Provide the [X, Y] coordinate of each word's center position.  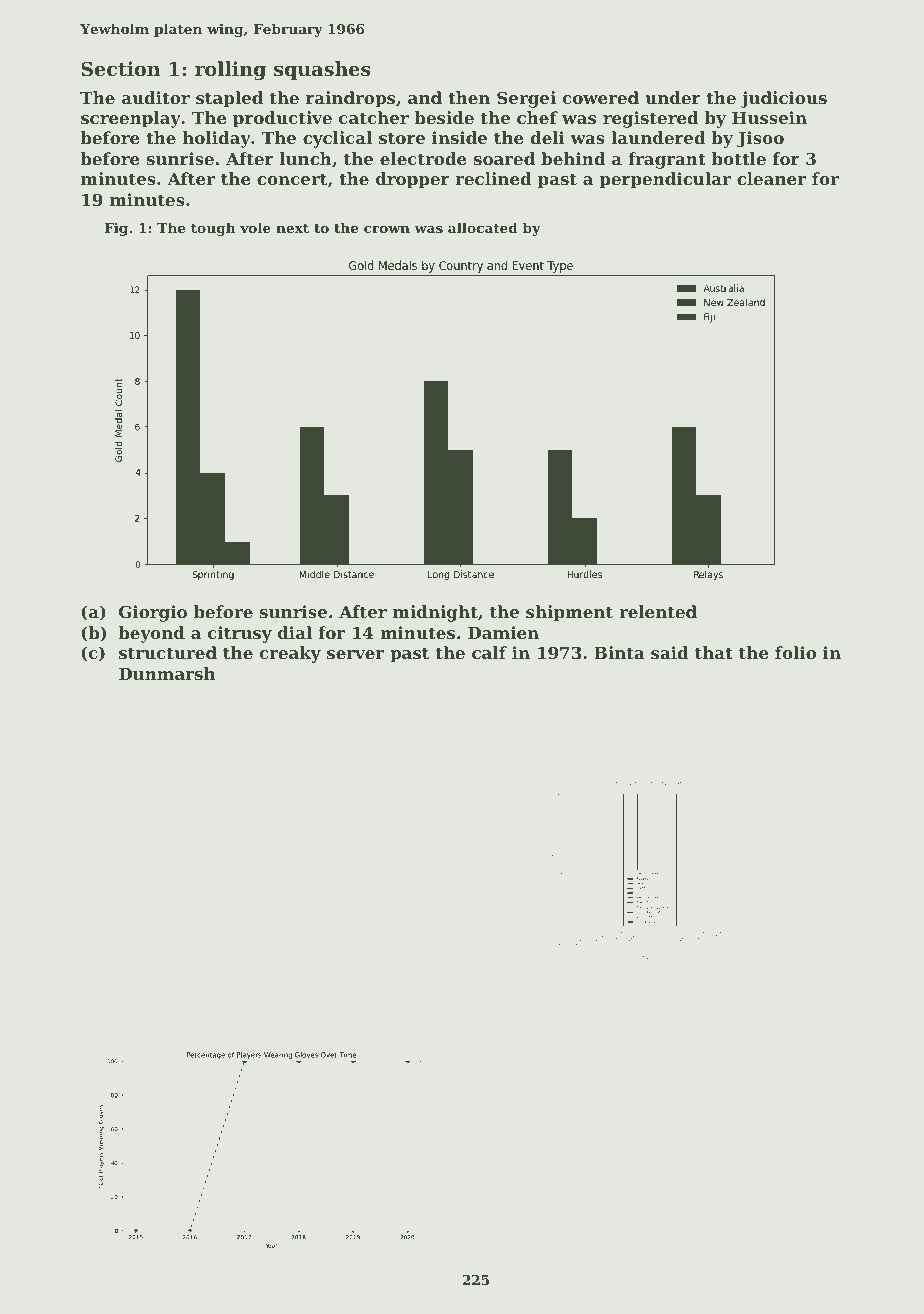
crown [387, 229]
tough [213, 229]
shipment [569, 613]
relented [658, 611]
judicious [784, 99]
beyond [151, 634]
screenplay [131, 119]
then [469, 97]
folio [795, 652]
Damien [503, 632]
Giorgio [153, 613]
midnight [435, 613]
